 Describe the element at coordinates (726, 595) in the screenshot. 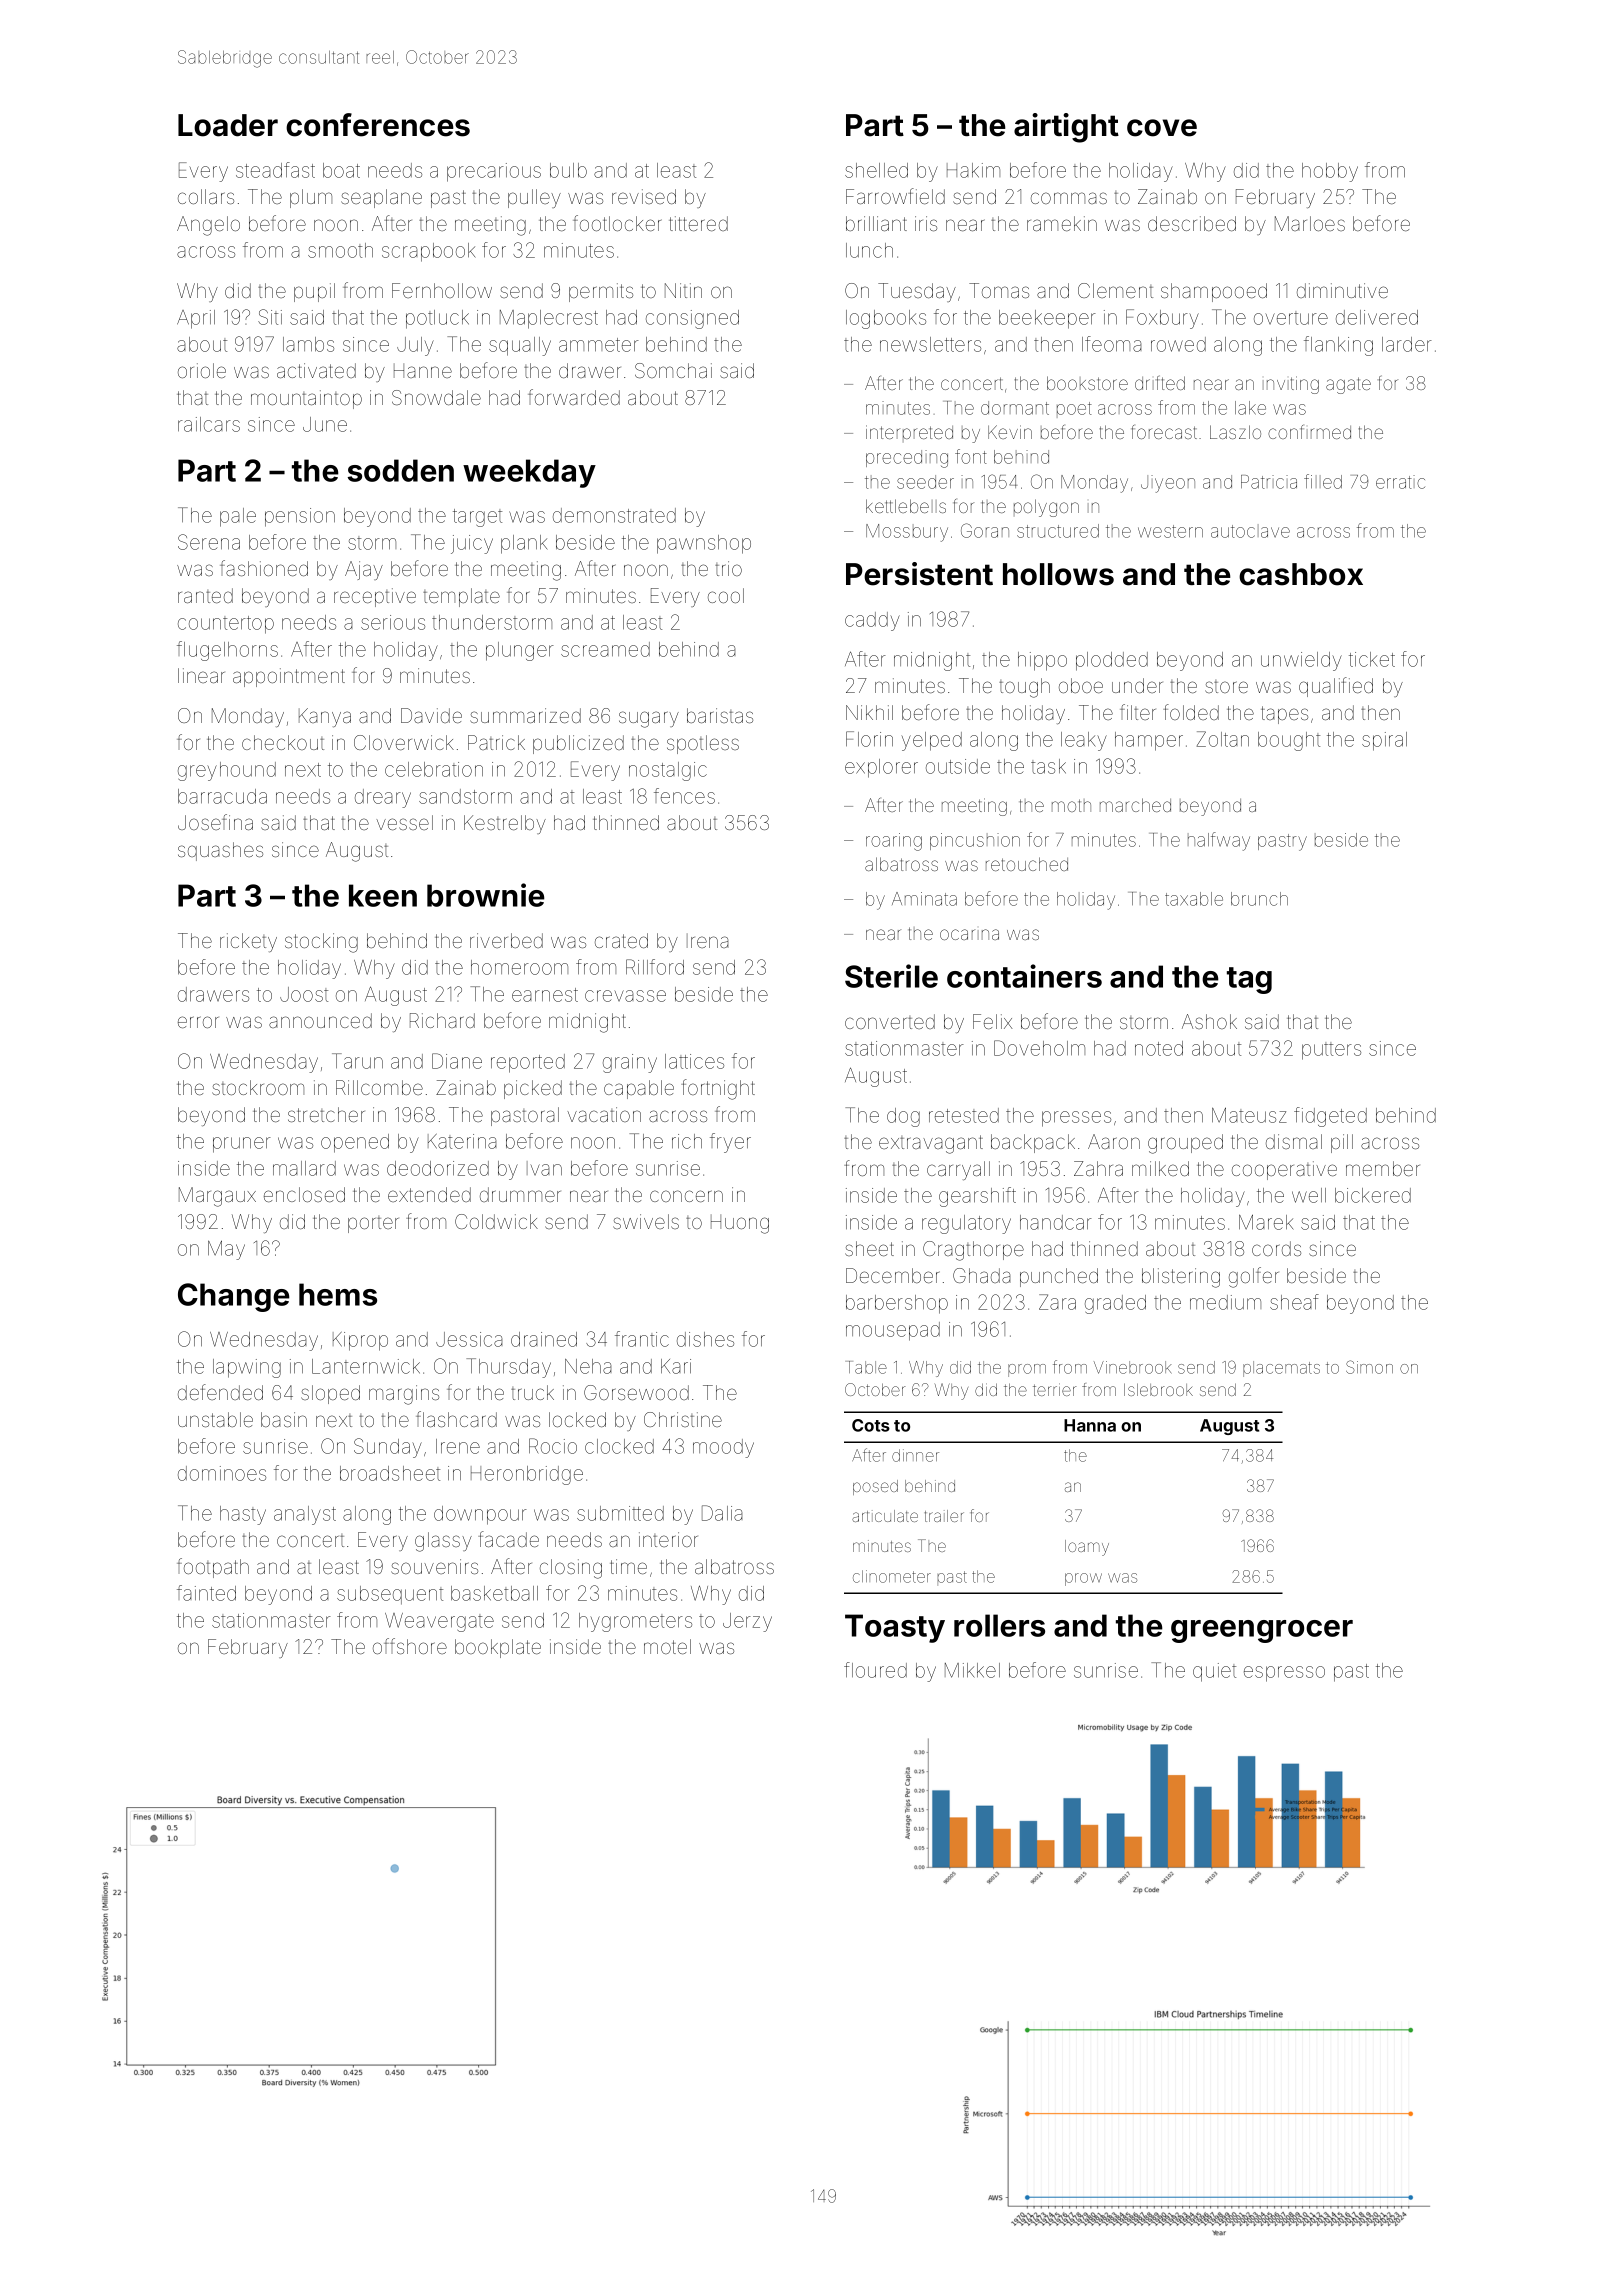

I see `cool` at that location.
